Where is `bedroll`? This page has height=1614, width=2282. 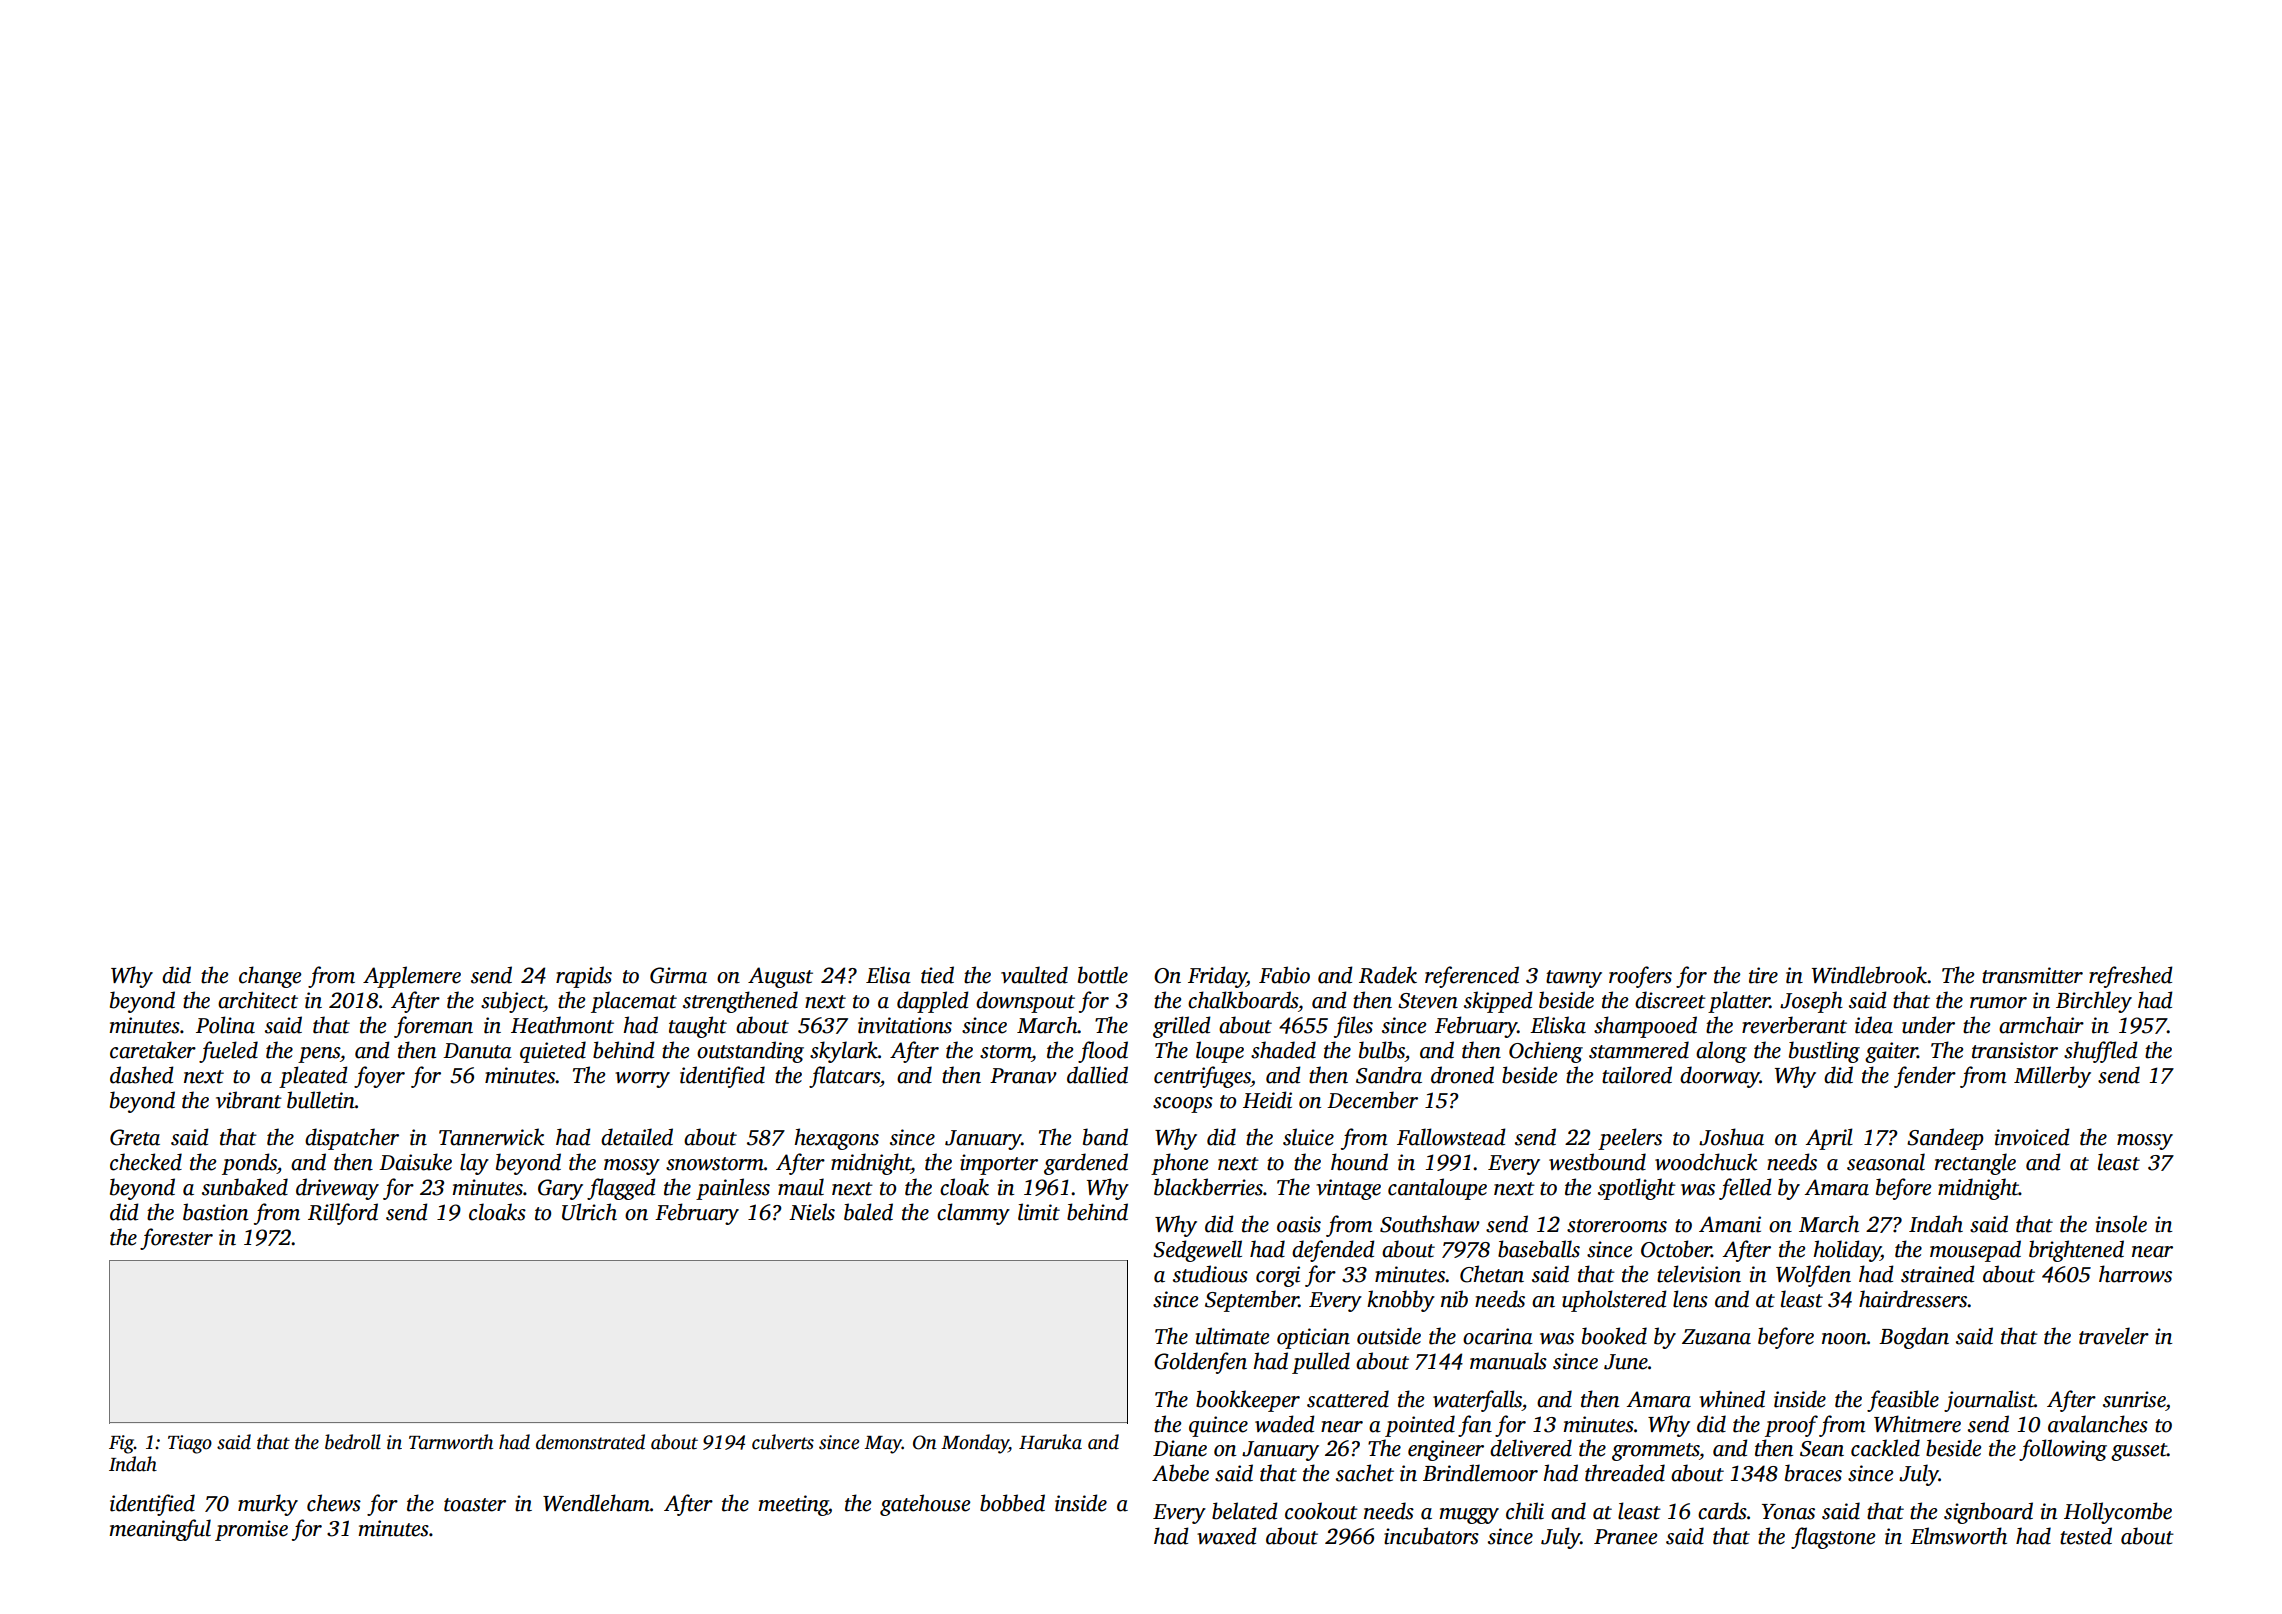 bedroll is located at coordinates (353, 1442).
